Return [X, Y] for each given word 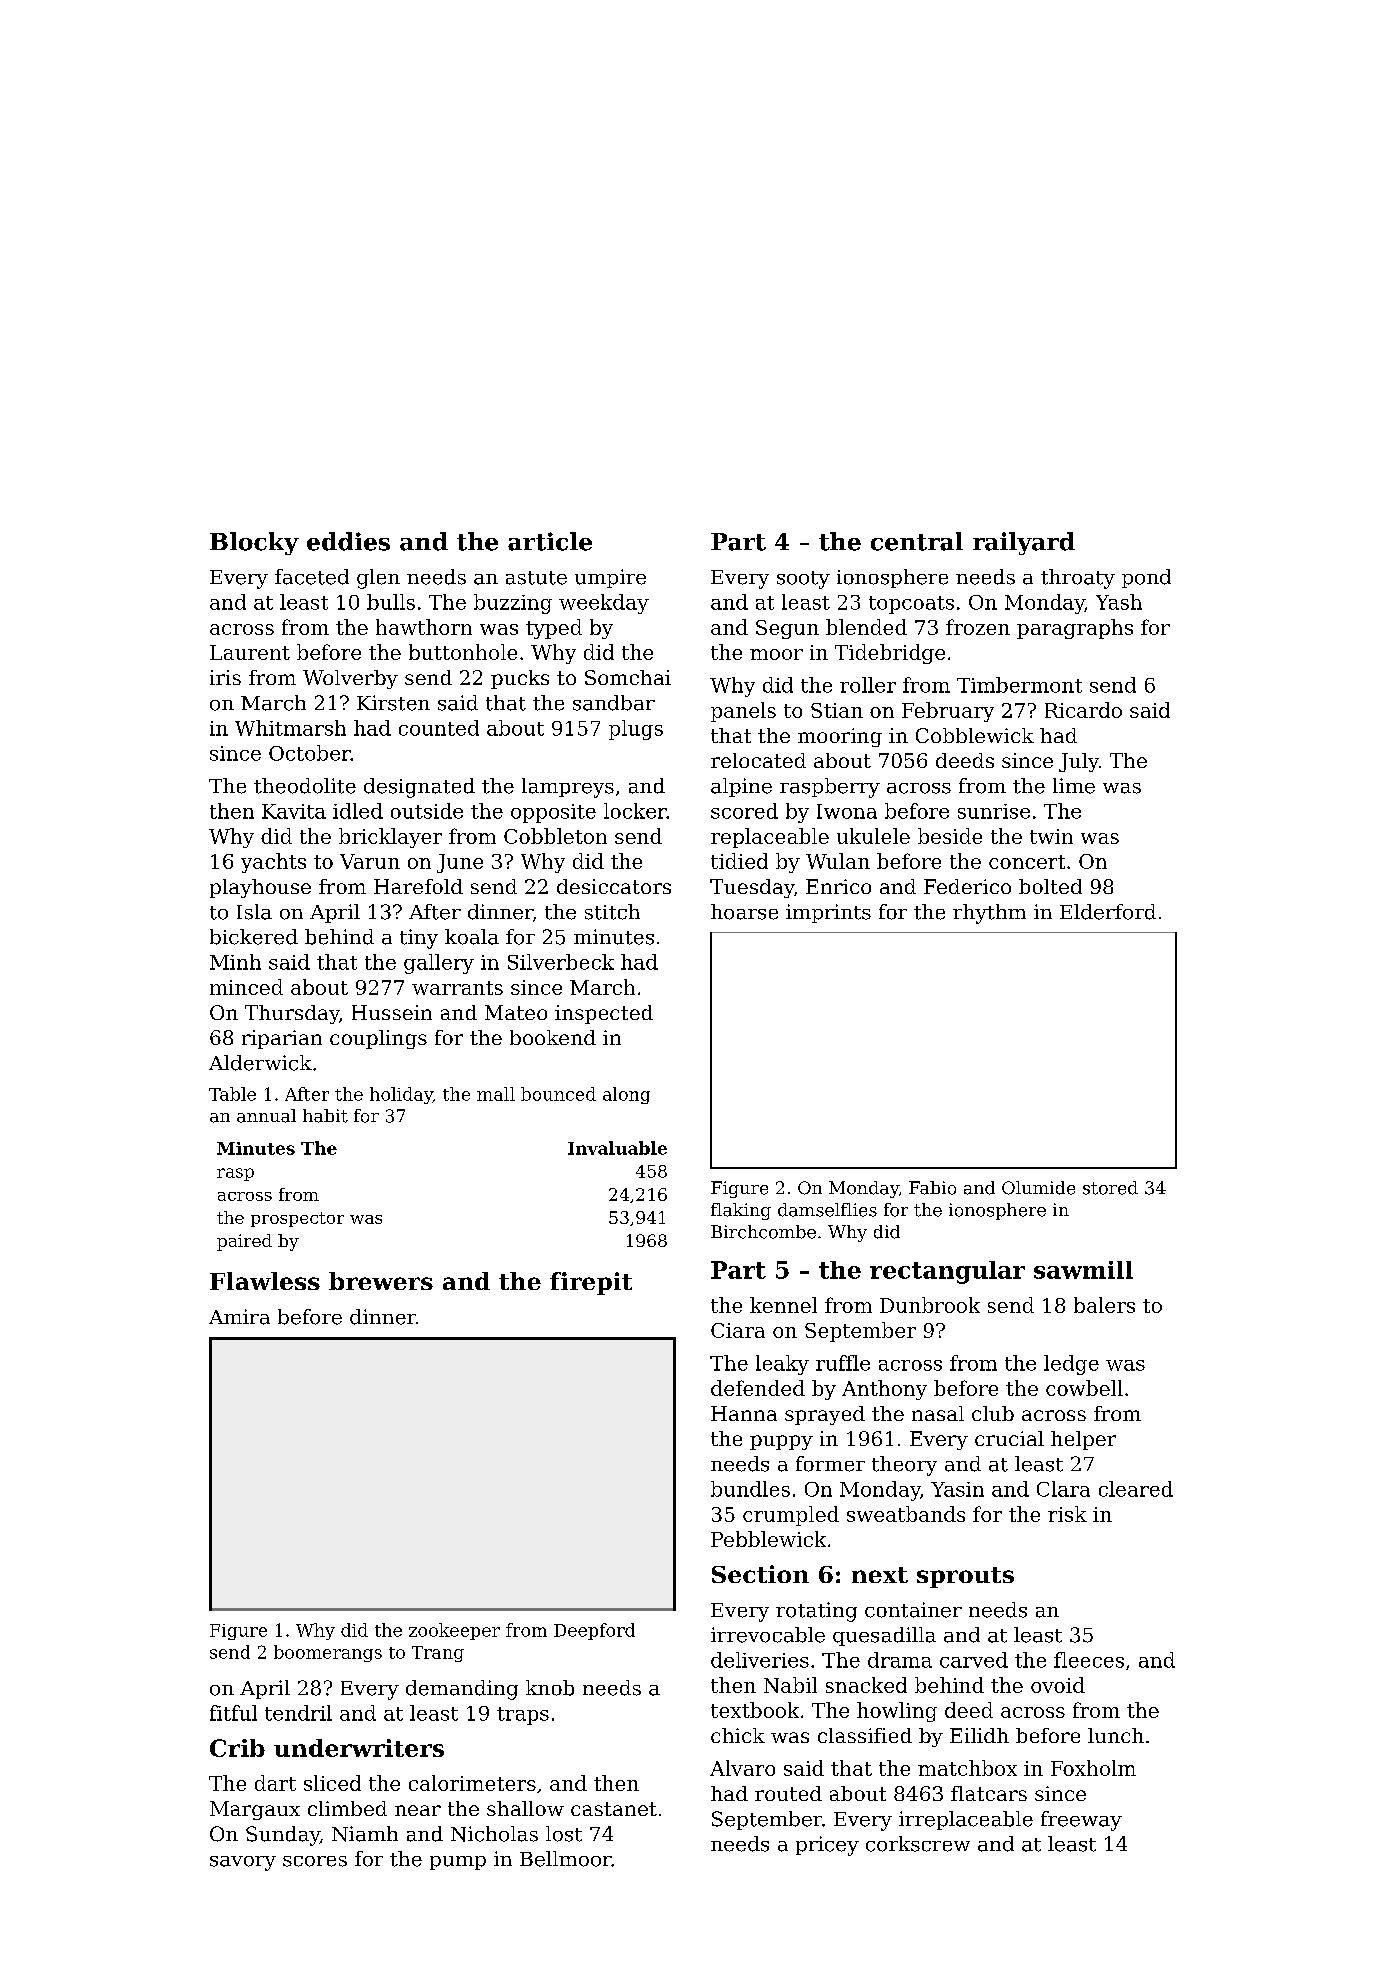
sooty [803, 580]
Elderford [1108, 912]
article [550, 541]
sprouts [965, 1577]
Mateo [516, 1012]
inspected [604, 1014]
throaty [1078, 579]
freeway [1081, 1821]
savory [243, 1863]
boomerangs [328, 1653]
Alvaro [742, 1768]
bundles [750, 1489]
